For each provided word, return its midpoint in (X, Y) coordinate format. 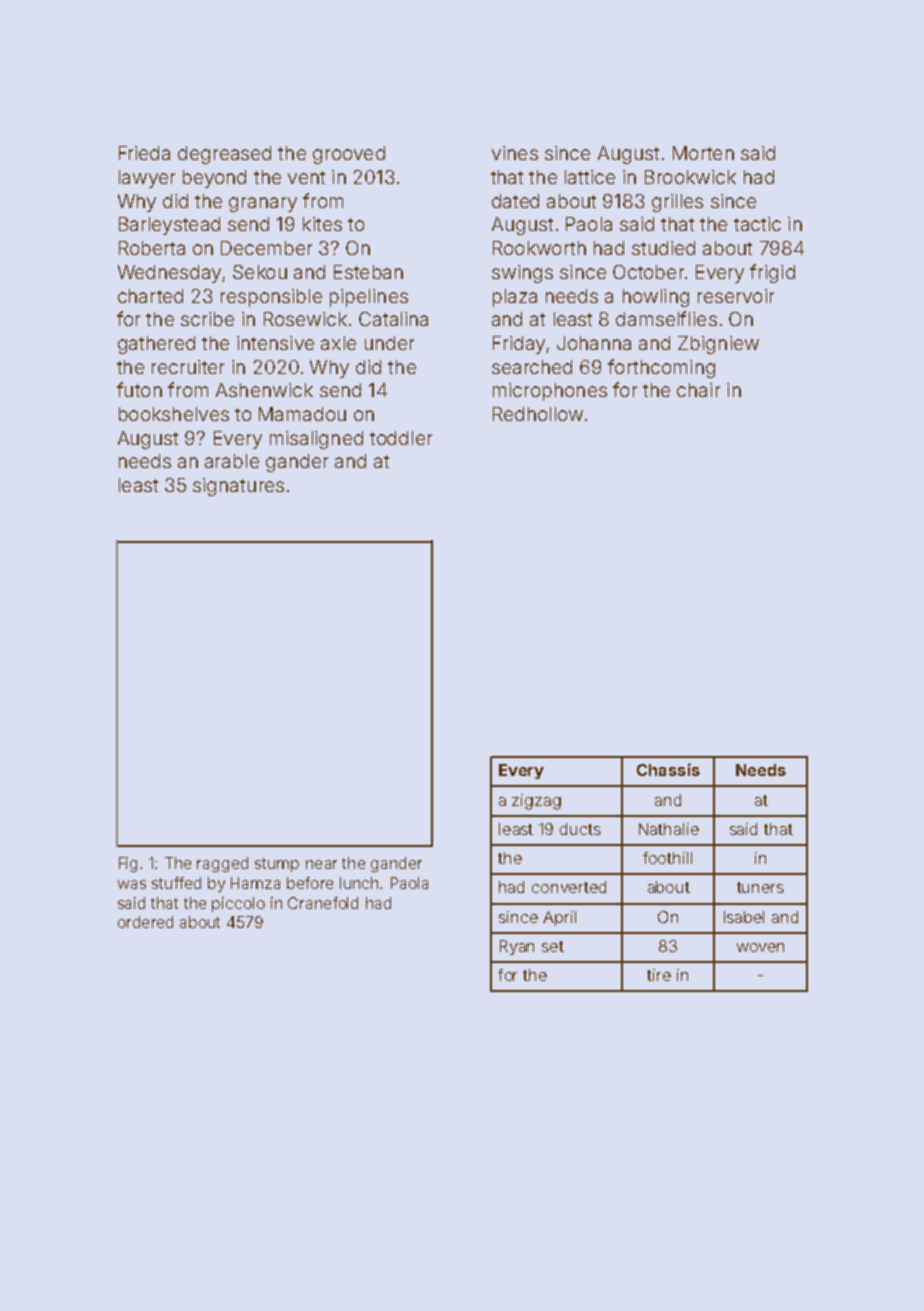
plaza (515, 298)
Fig (128, 864)
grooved (349, 155)
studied (663, 248)
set (553, 946)
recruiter (188, 367)
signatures (238, 487)
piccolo (238, 904)
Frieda (144, 153)
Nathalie (669, 829)
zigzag (536, 802)
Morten (703, 153)
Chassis (668, 769)
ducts (580, 829)
